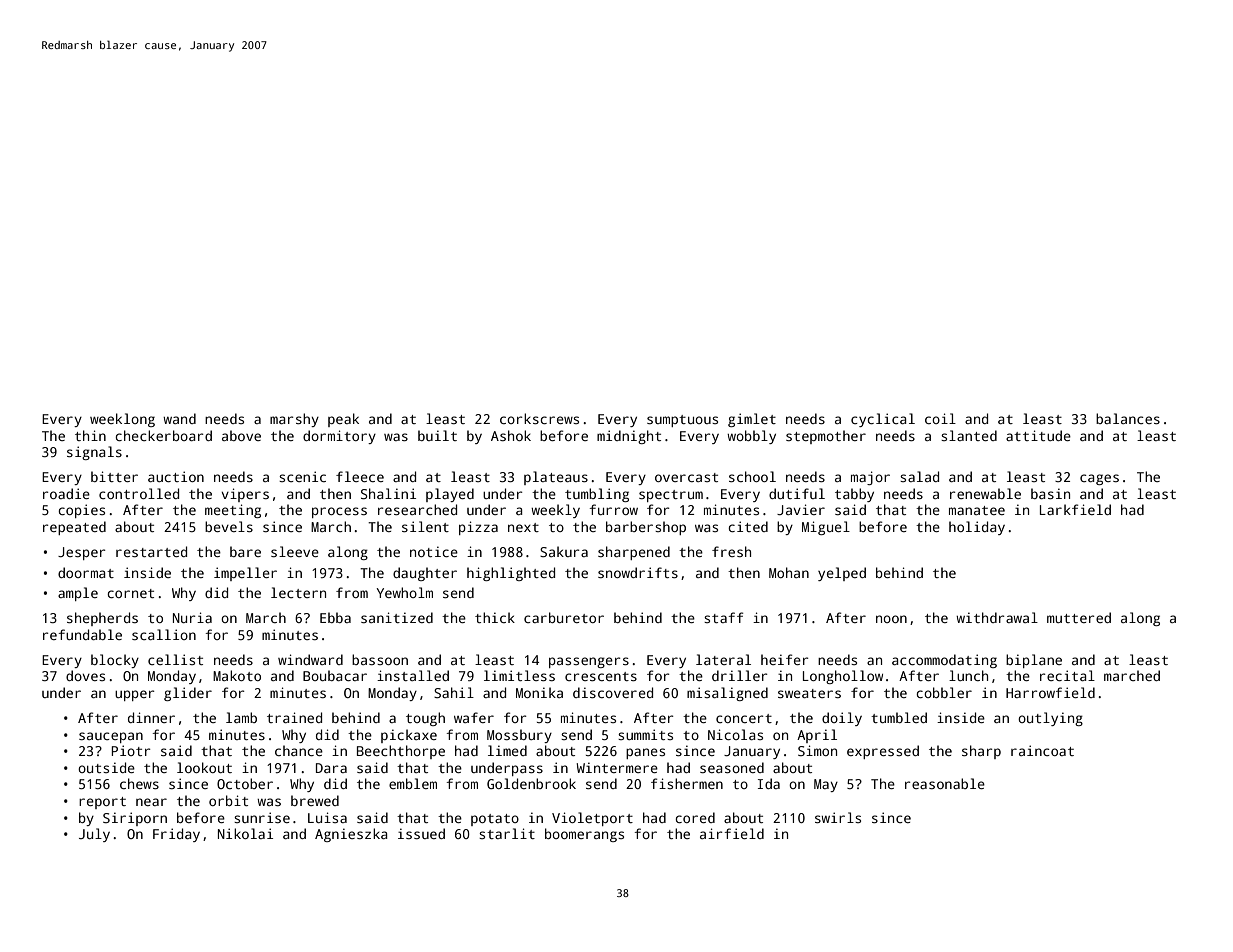 This page has height=952, width=1233. Describe the element at coordinates (511, 574) in the page. I see `highlighted` at that location.
